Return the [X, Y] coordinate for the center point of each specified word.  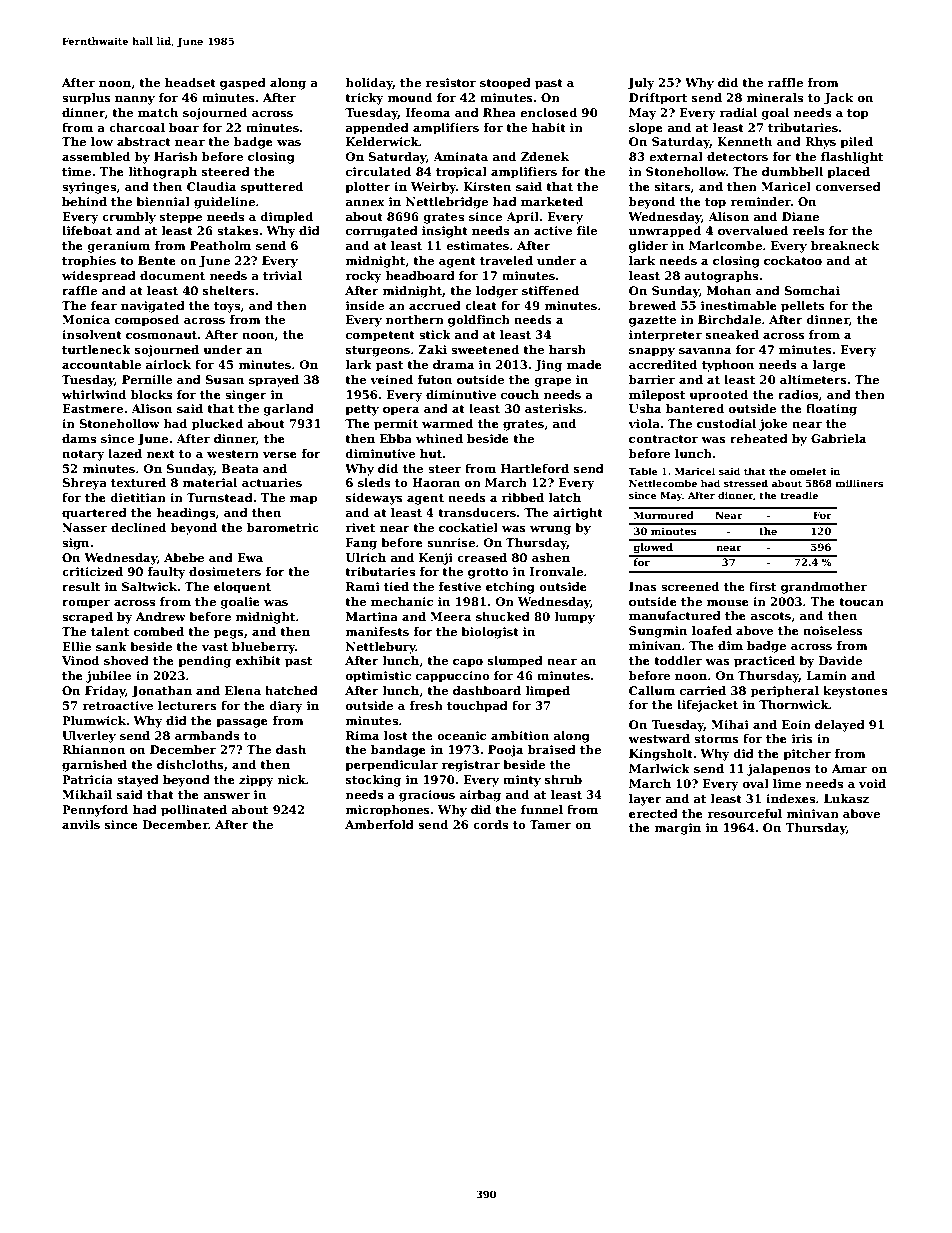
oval [756, 783]
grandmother [824, 588]
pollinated [194, 811]
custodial [726, 423]
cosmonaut [161, 335]
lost [396, 735]
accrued [435, 305]
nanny [135, 100]
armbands [207, 735]
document [172, 275]
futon [434, 379]
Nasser [84, 527]
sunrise [451, 542]
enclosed [548, 112]
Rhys [820, 143]
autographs [721, 277]
